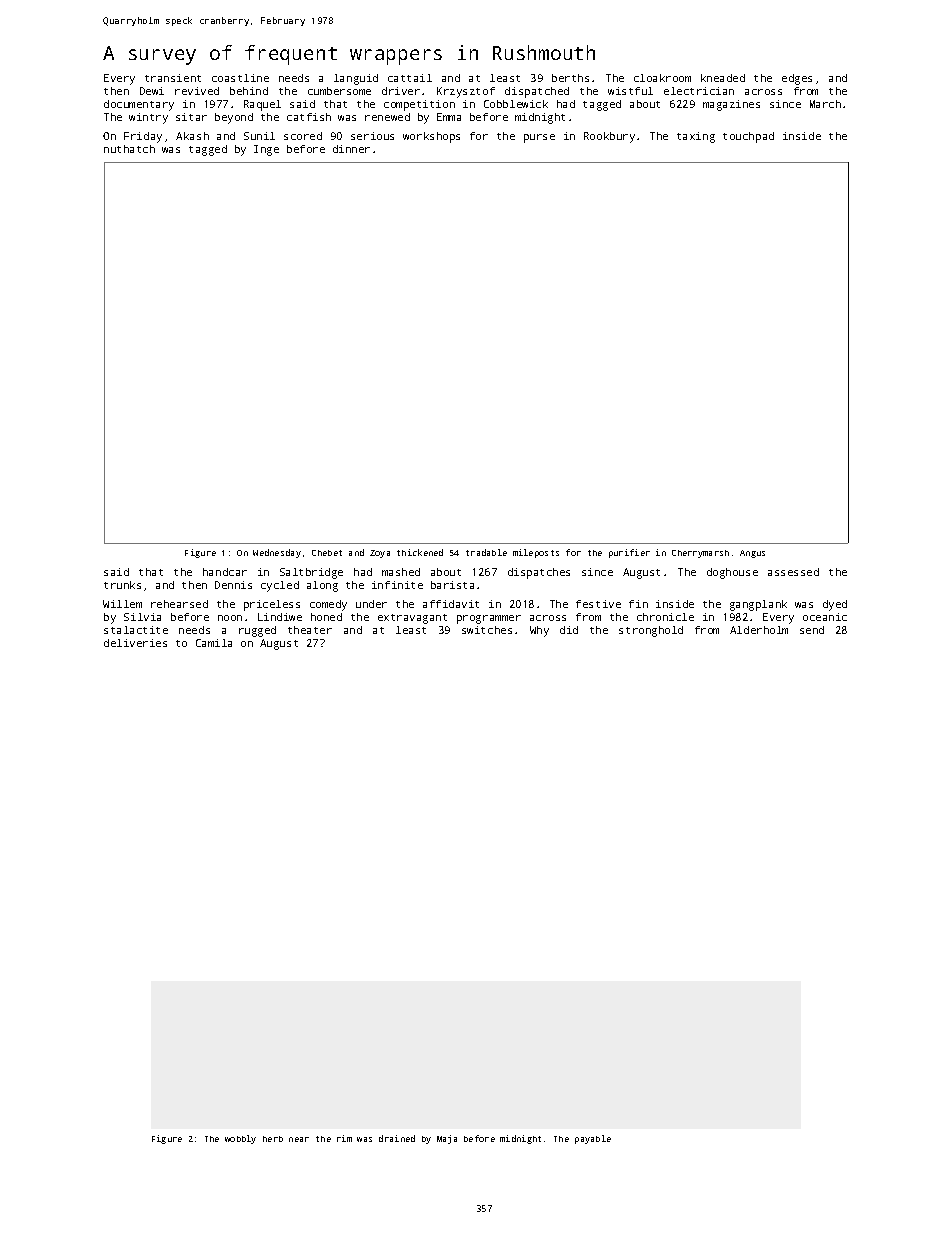 This screenshot has width=952, height=1233. What do you see at coordinates (266, 150) in the screenshot?
I see `Inge` at bounding box center [266, 150].
